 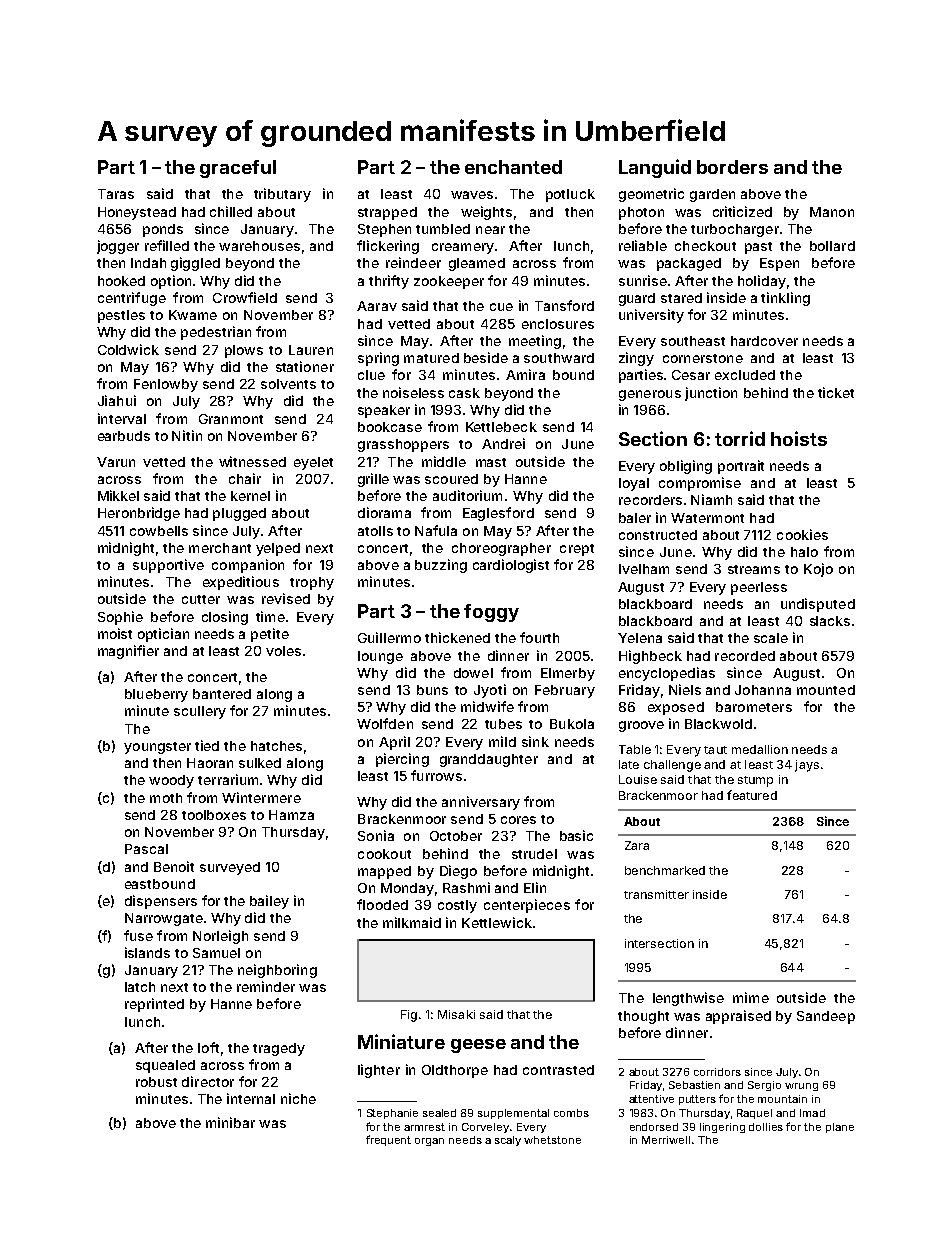 I want to click on photon, so click(x=641, y=213).
